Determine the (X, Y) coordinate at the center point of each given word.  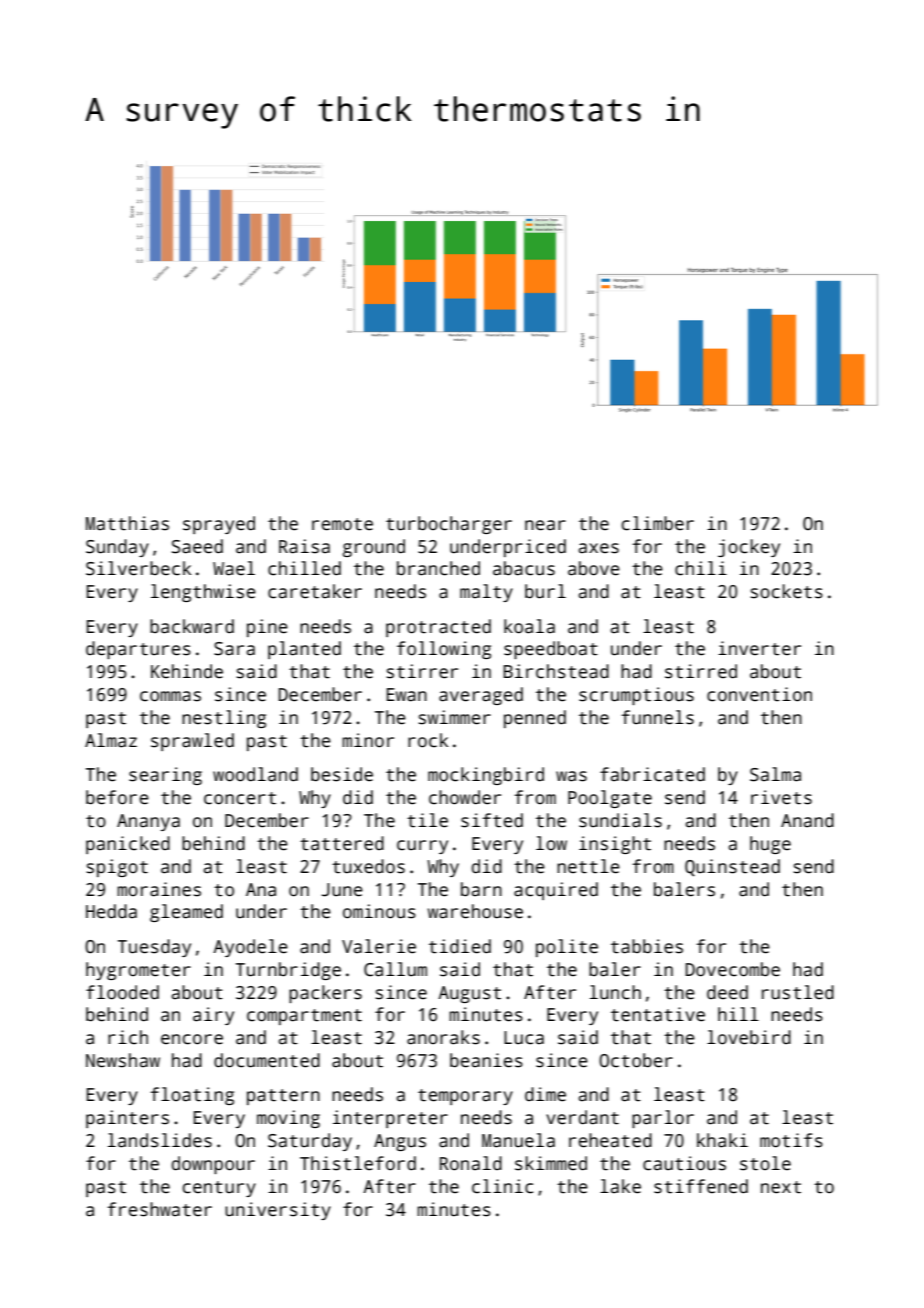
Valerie (379, 946)
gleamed (186, 913)
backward (192, 626)
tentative (658, 1014)
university (278, 1211)
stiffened (701, 1186)
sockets (787, 591)
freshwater (159, 1209)
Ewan (407, 695)
